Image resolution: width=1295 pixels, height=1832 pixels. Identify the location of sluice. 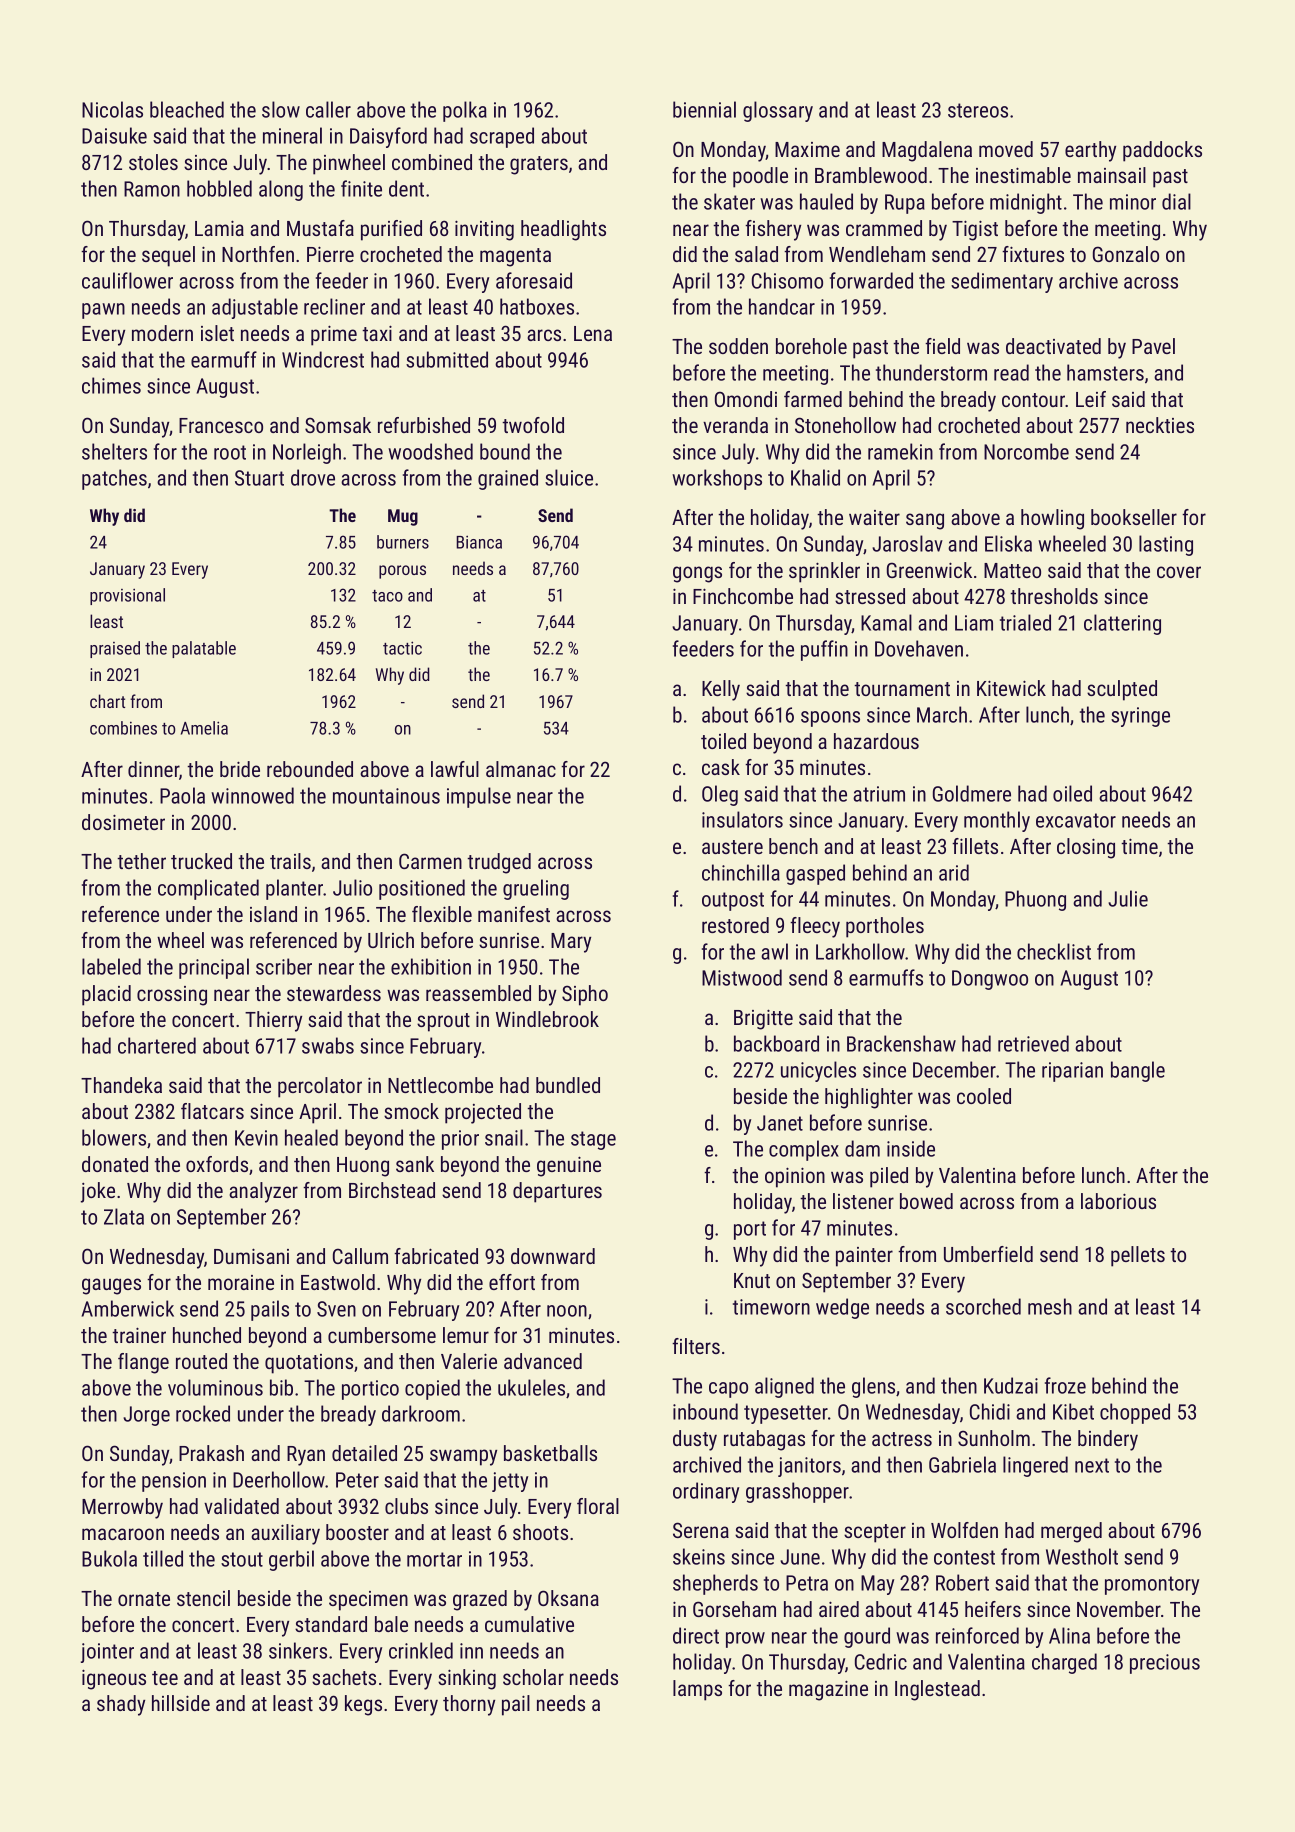
(569, 477).
